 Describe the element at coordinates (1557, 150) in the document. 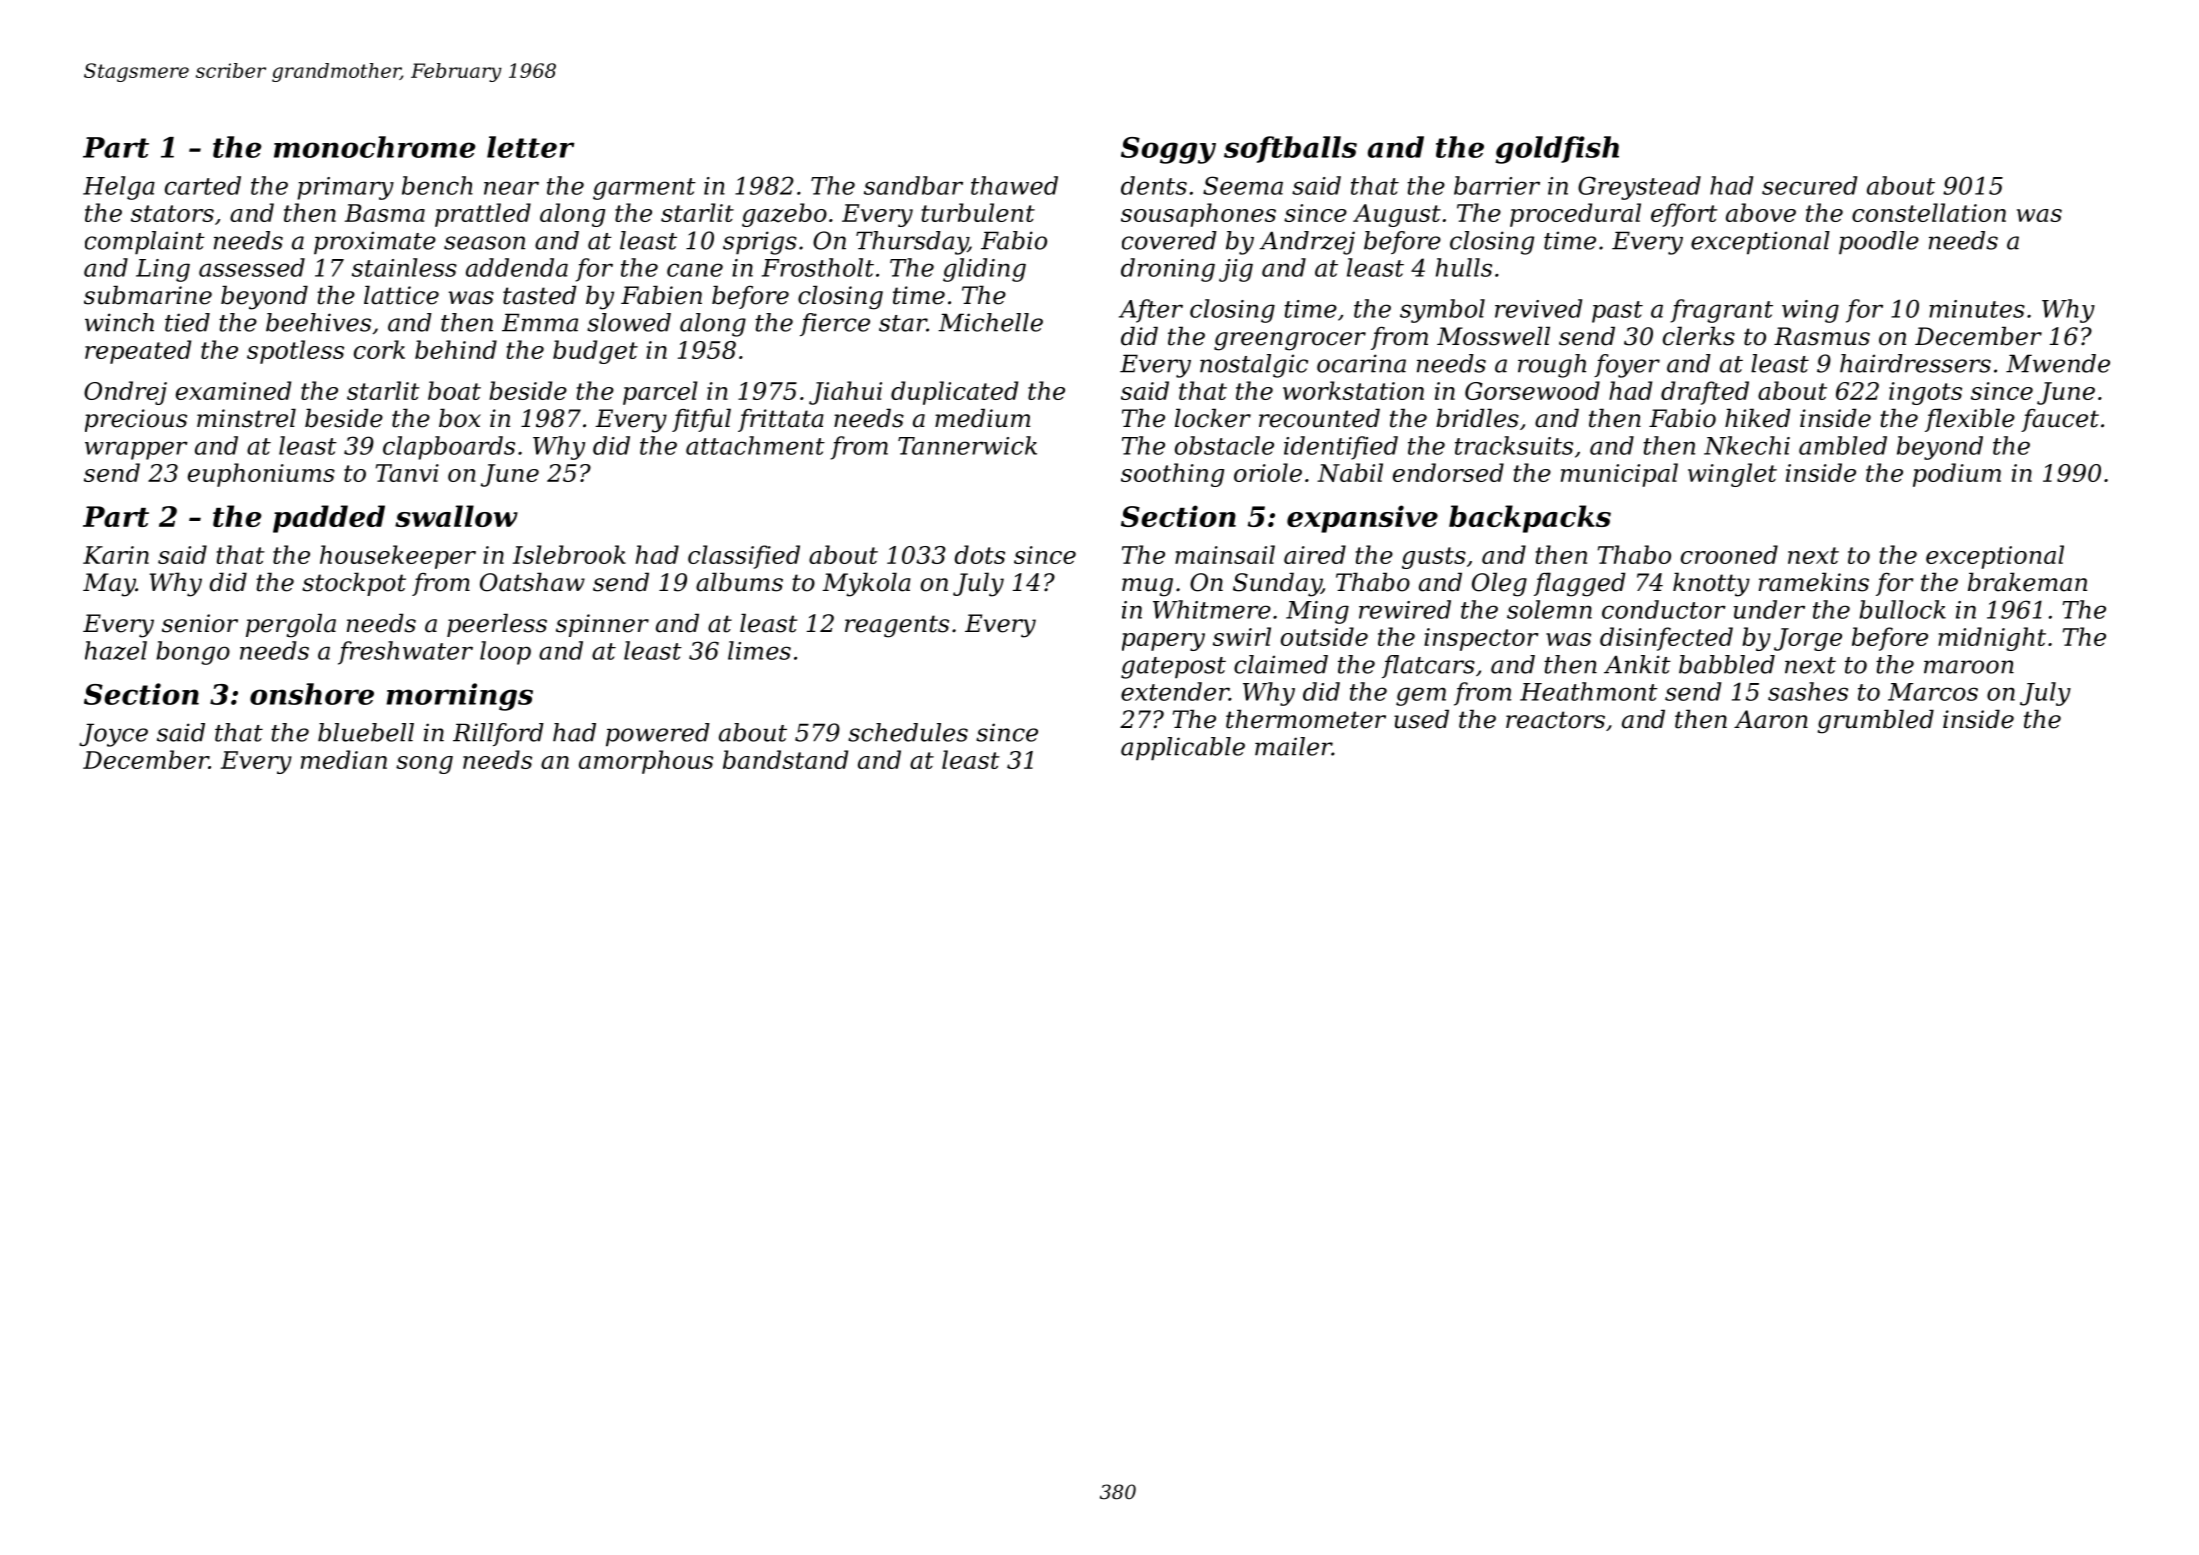

I see `goldfish` at that location.
